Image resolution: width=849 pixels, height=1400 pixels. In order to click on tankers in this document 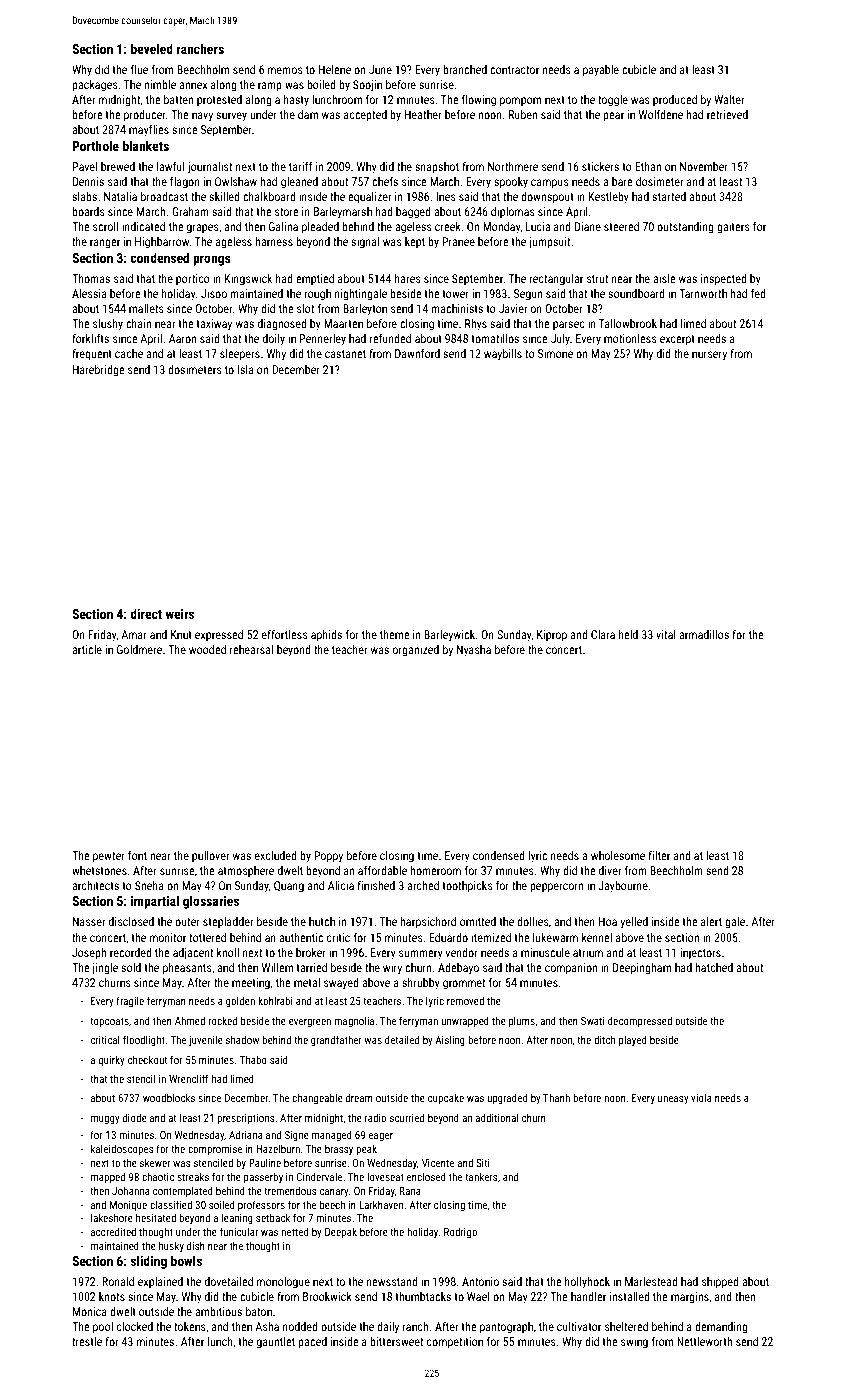, I will do `click(481, 1176)`.
